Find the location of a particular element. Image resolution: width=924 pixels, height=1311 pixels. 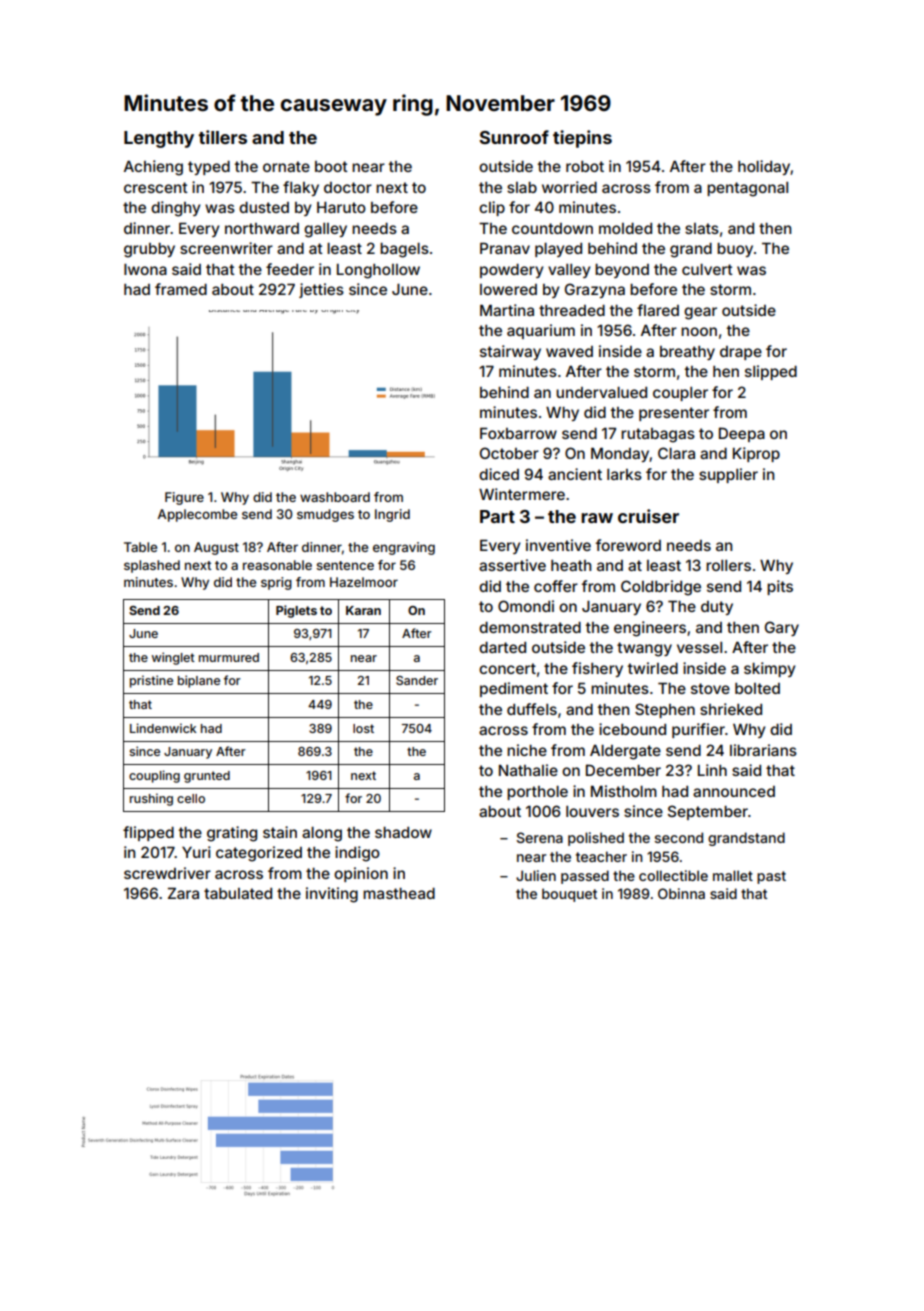

framed is located at coordinates (181, 289).
